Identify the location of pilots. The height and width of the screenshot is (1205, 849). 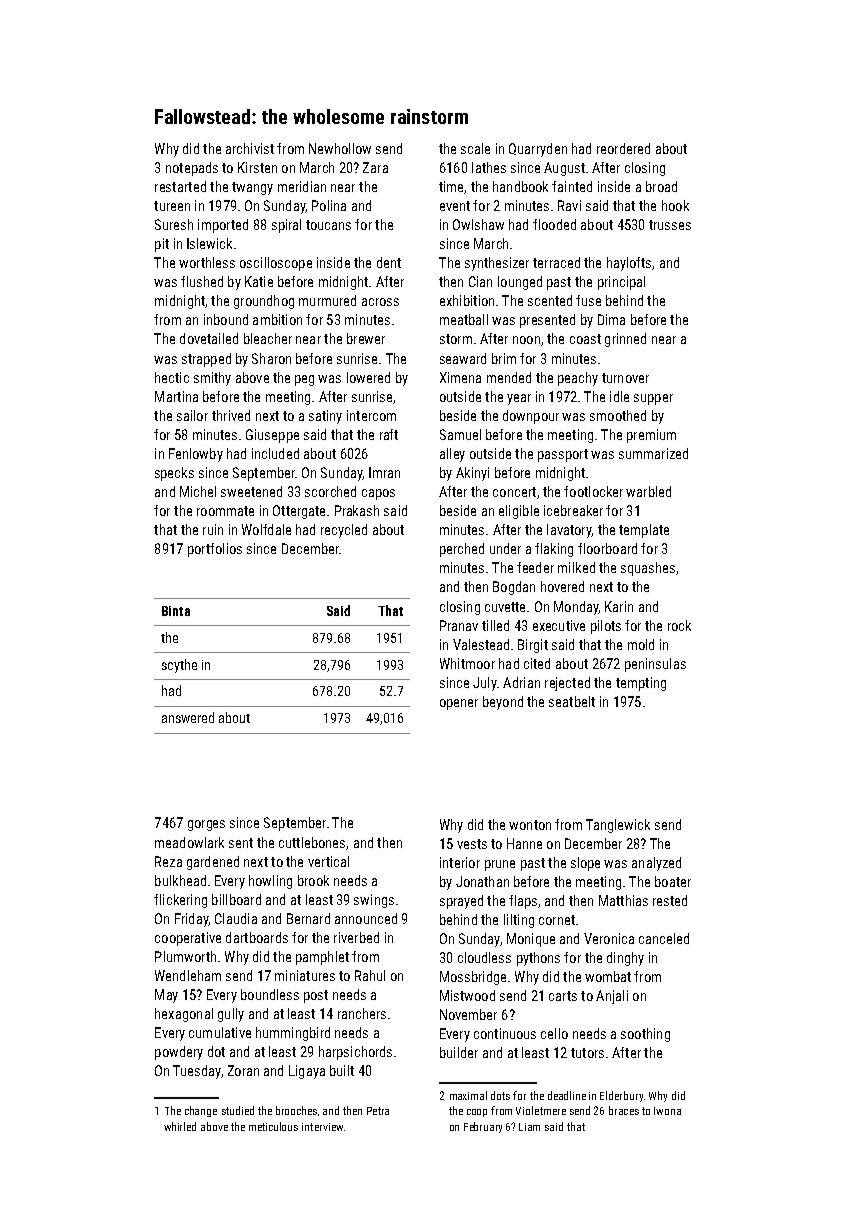
(606, 627).
